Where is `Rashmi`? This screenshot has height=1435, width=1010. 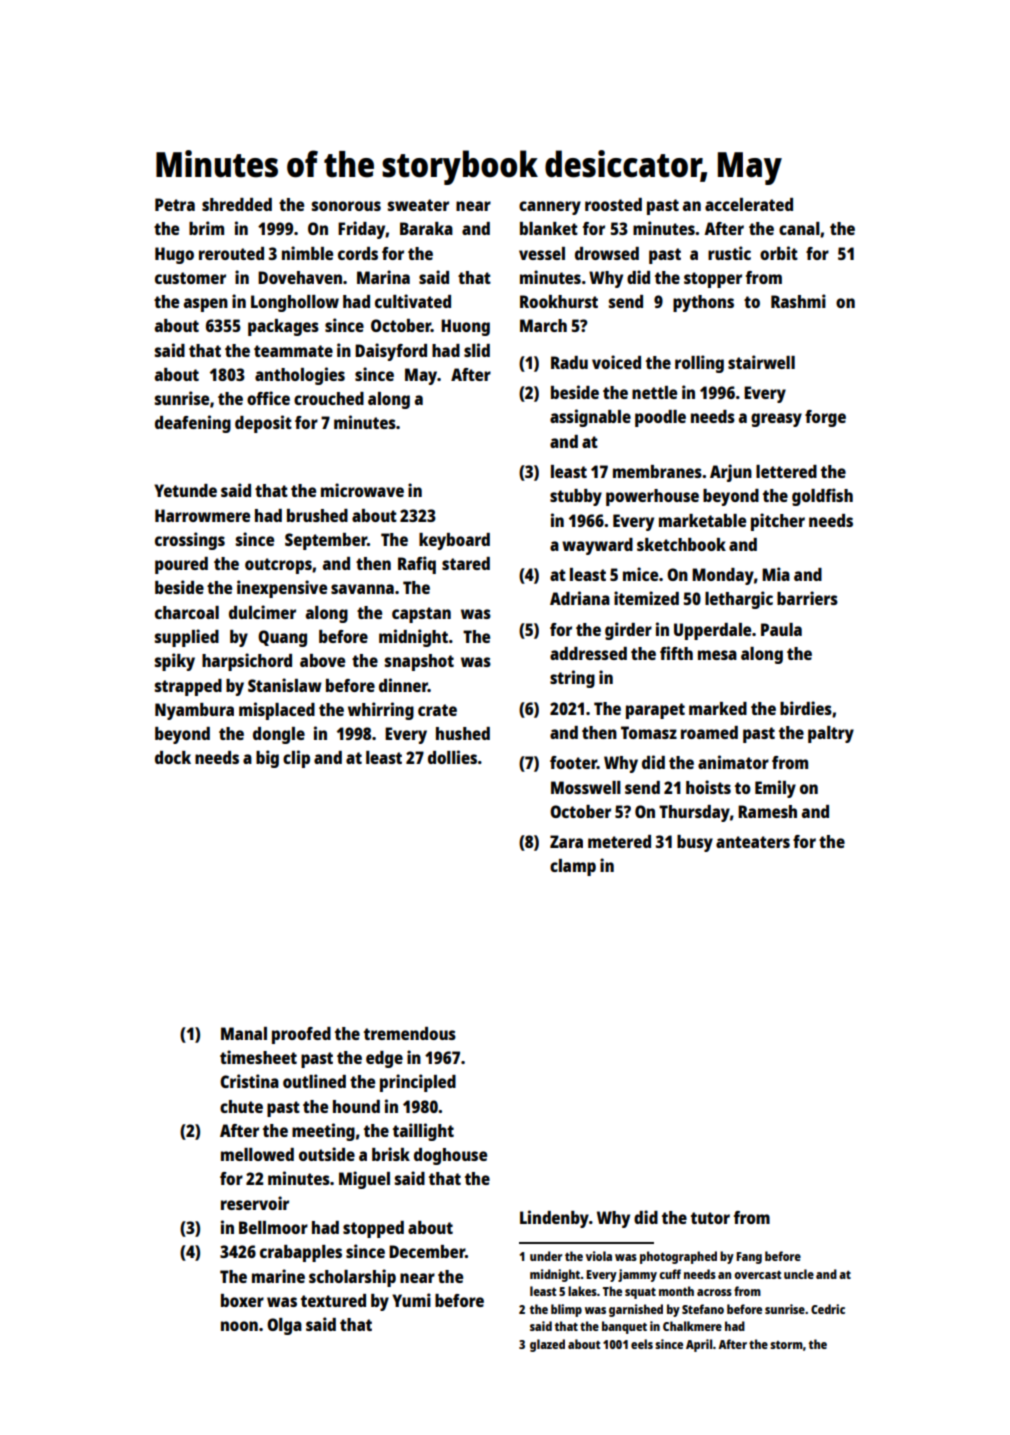 Rashmi is located at coordinates (798, 301).
